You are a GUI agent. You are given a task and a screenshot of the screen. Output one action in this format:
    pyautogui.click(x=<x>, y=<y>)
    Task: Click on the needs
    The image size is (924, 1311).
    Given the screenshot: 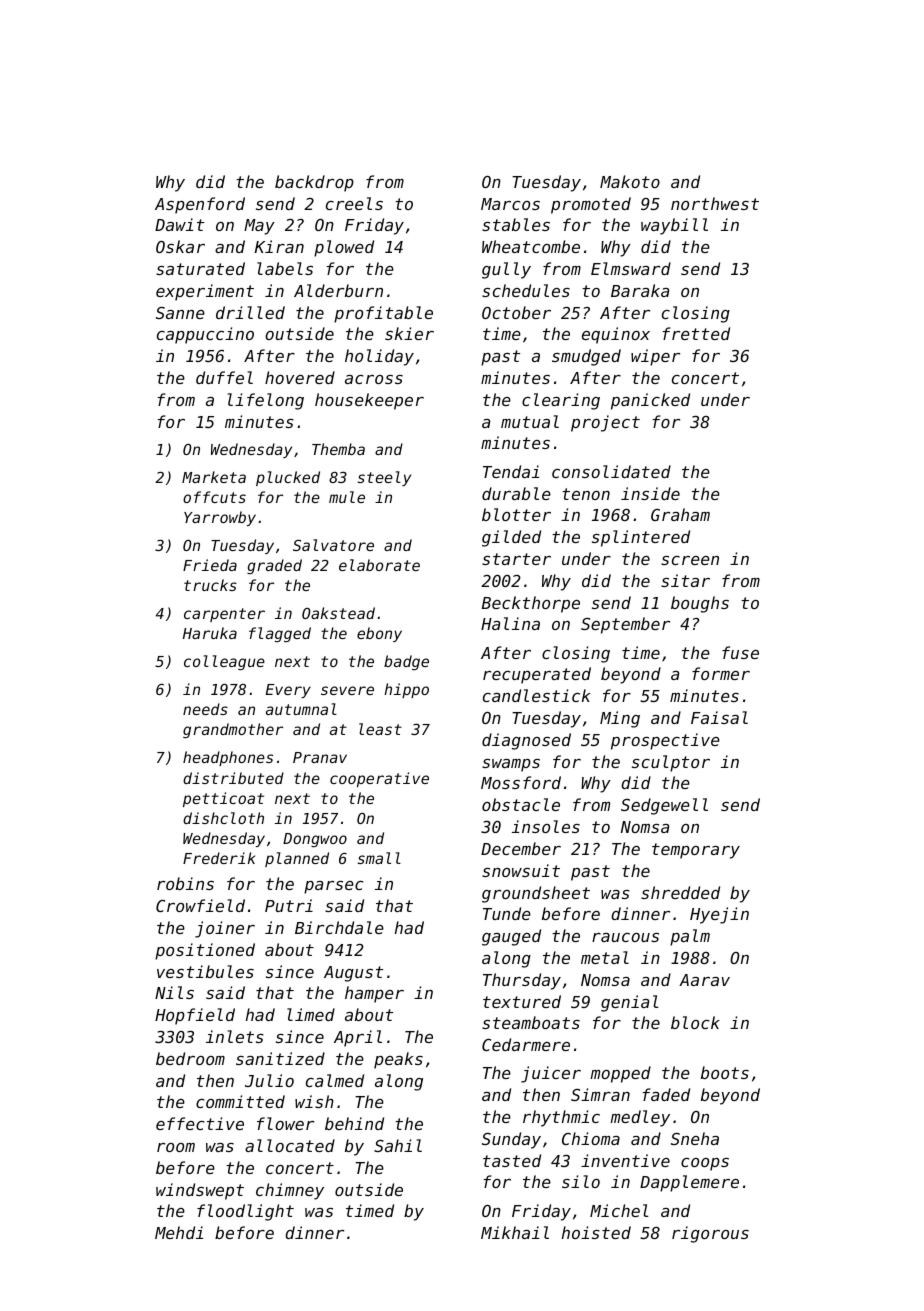 What is the action you would take?
    pyautogui.click(x=205, y=709)
